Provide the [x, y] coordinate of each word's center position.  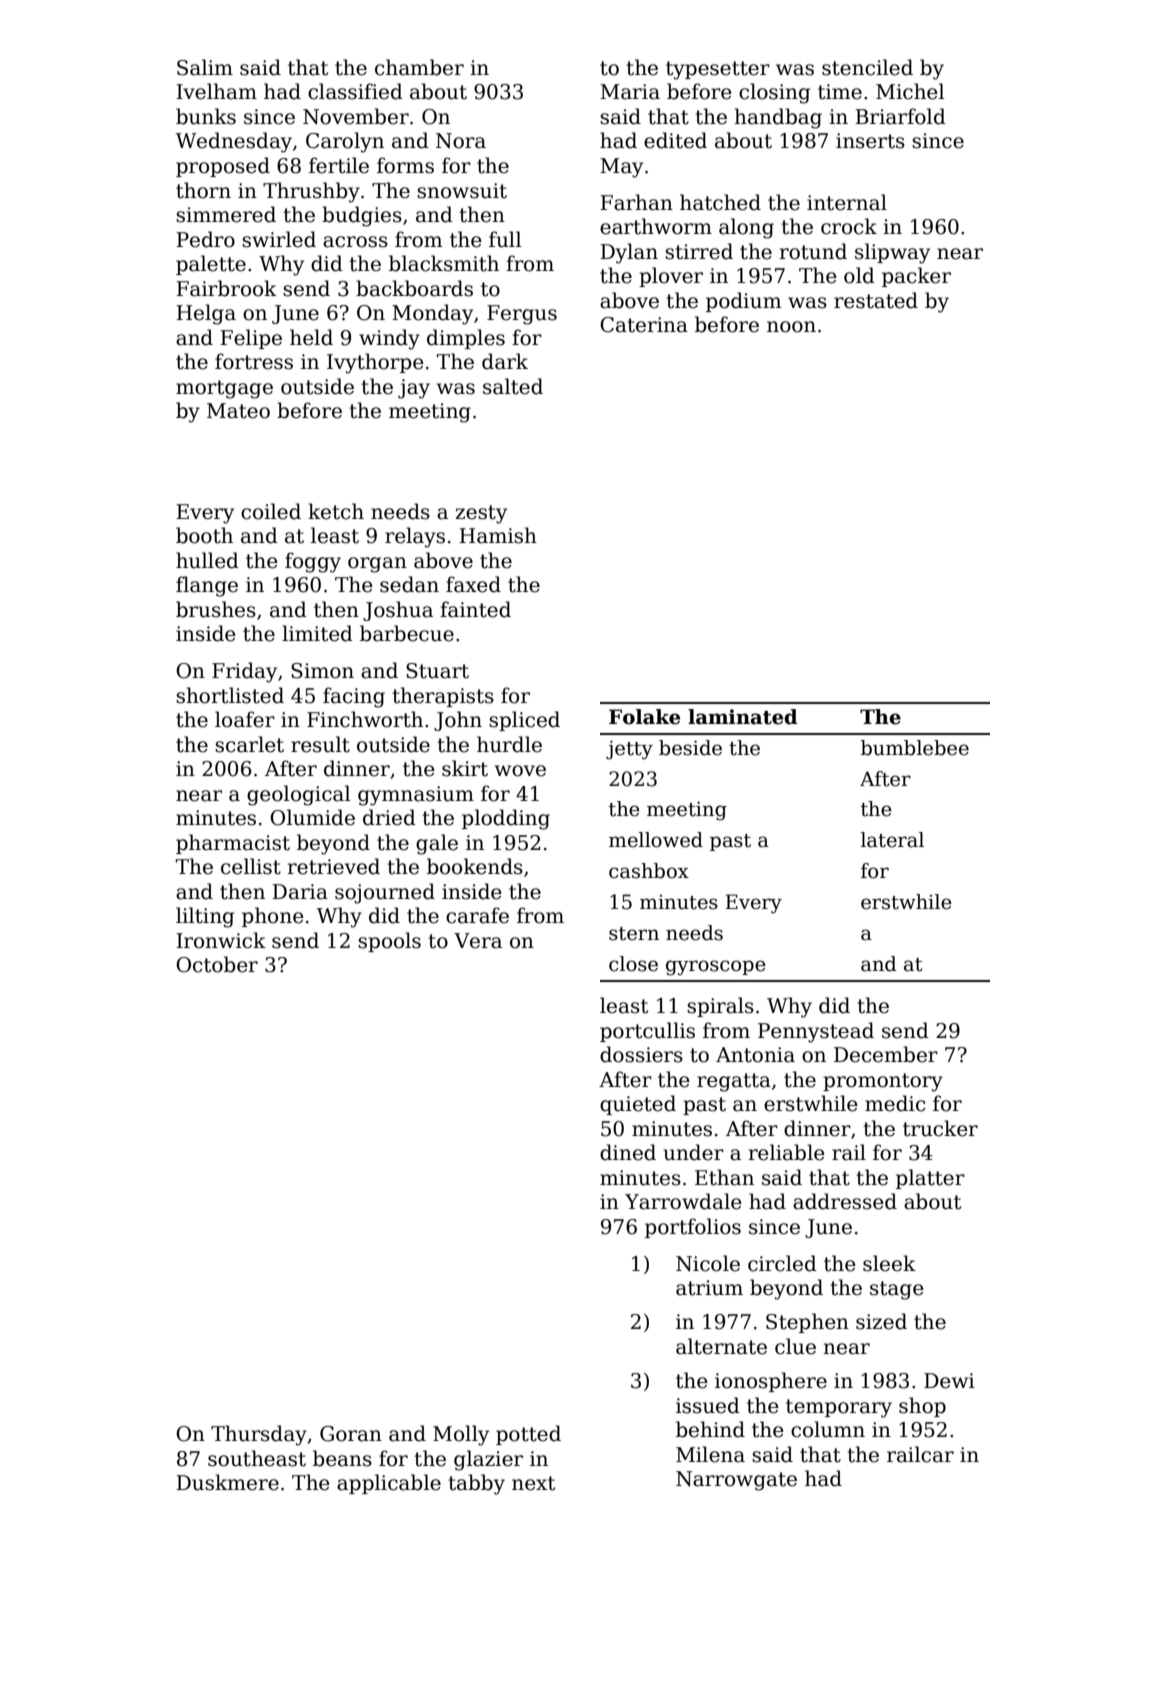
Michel [910, 91]
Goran [351, 1434]
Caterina [644, 325]
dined [628, 1152]
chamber [419, 67]
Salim [205, 67]
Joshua [398, 611]
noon [791, 327]
